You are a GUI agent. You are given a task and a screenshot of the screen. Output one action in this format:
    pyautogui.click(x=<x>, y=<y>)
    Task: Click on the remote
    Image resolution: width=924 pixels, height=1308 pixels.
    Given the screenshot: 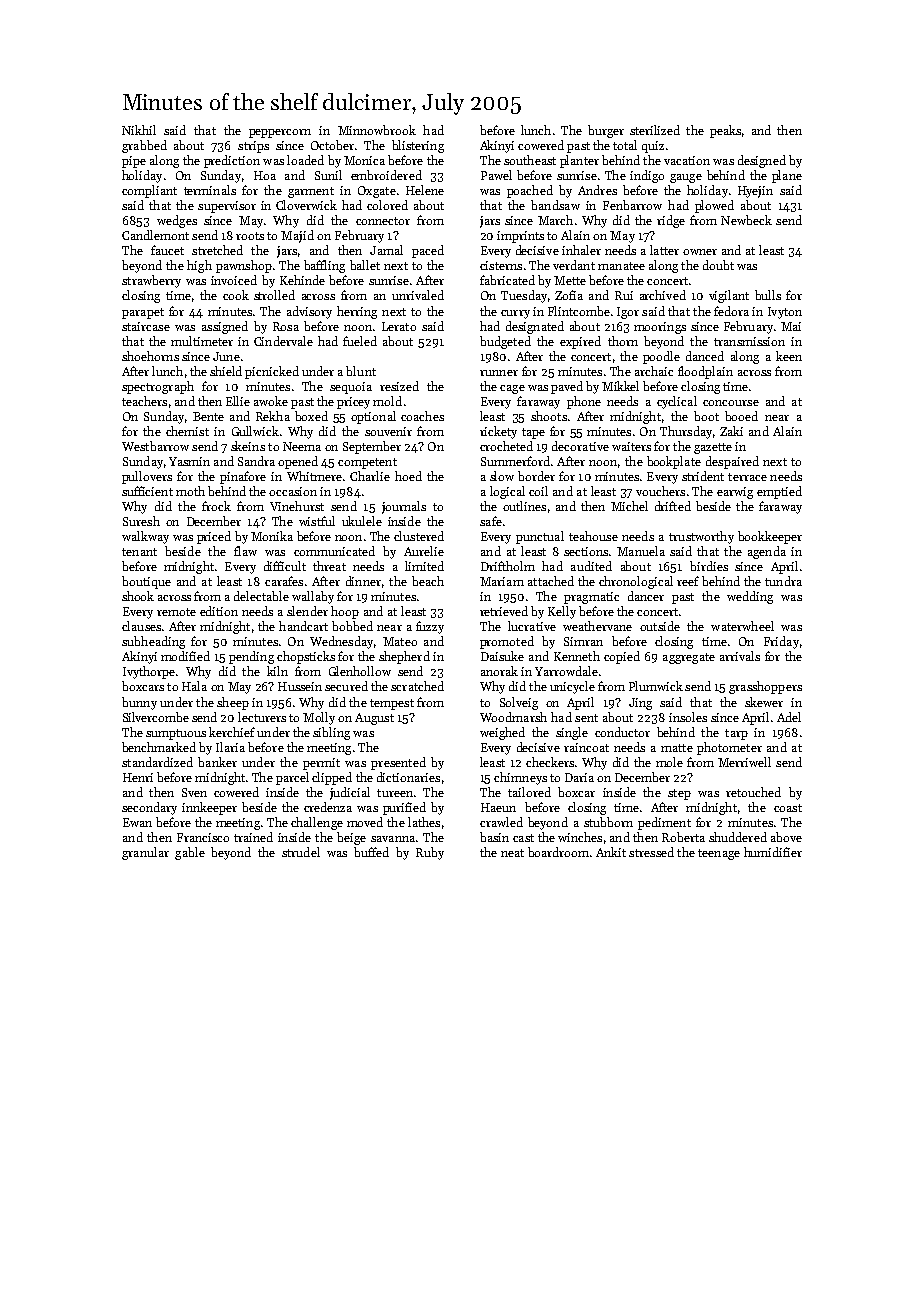 What is the action you would take?
    pyautogui.click(x=176, y=612)
